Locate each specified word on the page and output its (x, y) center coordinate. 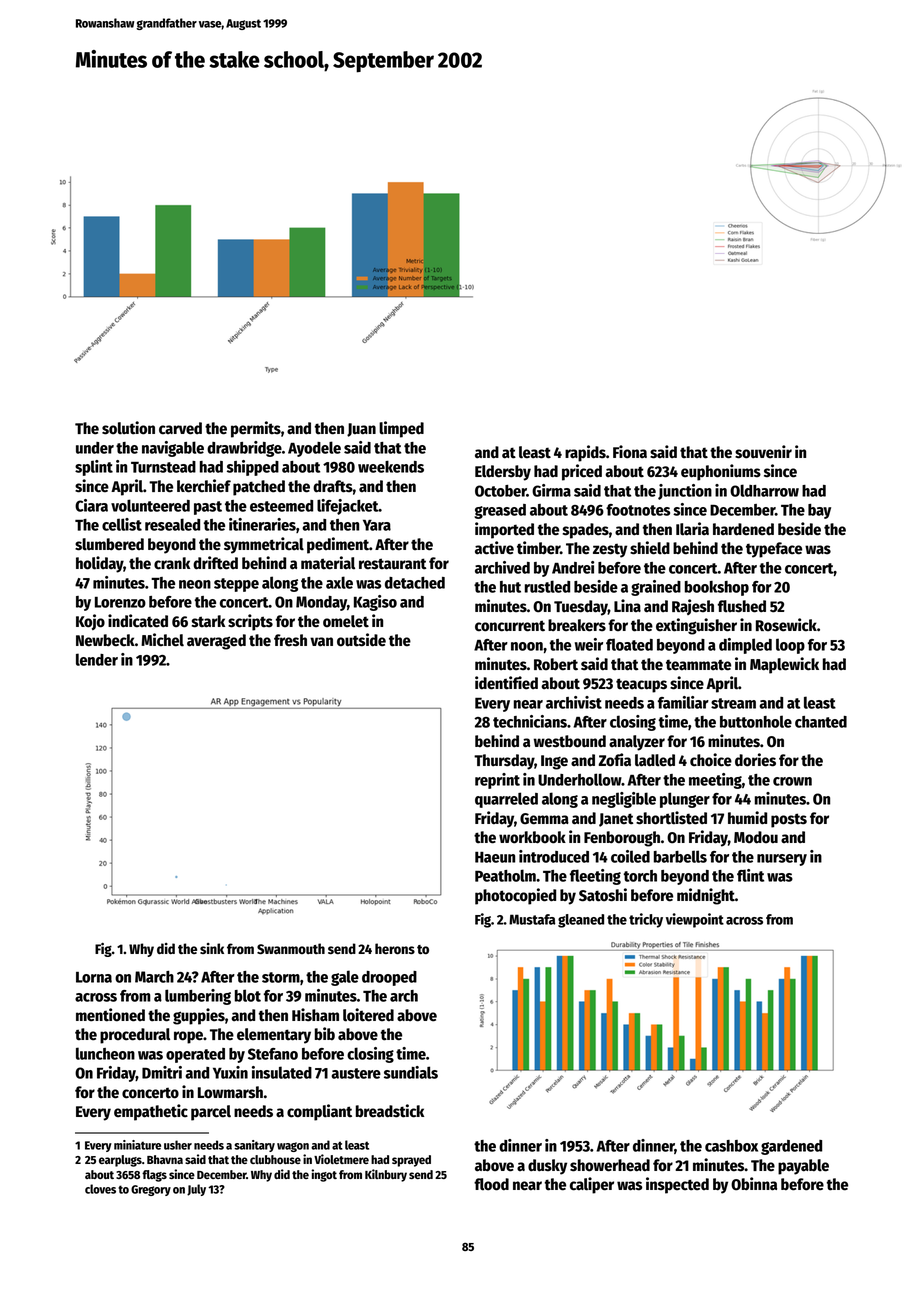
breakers (577, 625)
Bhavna (165, 1159)
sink (212, 948)
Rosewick (786, 625)
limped (401, 429)
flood (491, 1184)
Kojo (90, 622)
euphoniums (721, 472)
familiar (683, 702)
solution (128, 428)
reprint (497, 781)
